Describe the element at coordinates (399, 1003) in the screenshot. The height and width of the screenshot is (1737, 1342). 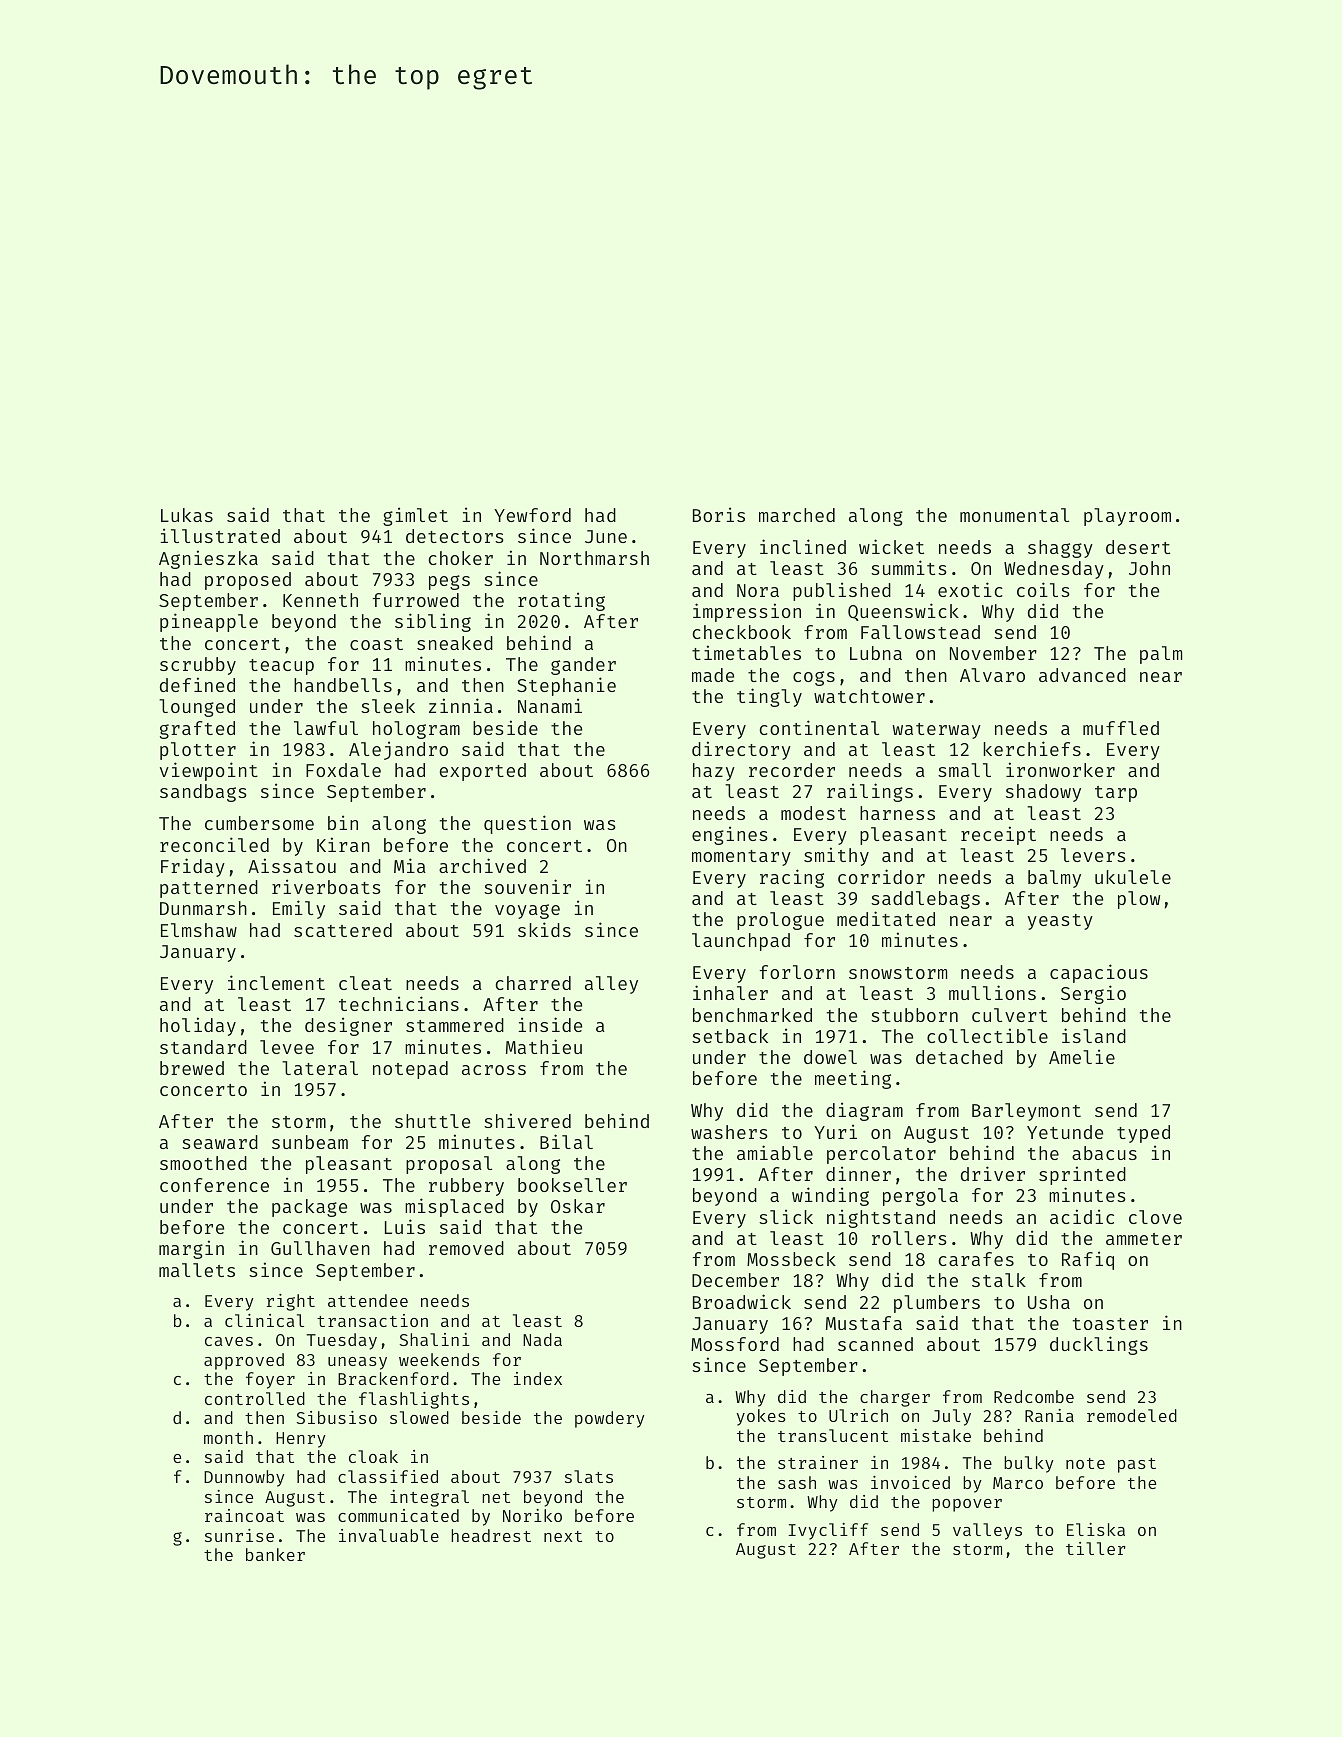
I see `technicians` at that location.
